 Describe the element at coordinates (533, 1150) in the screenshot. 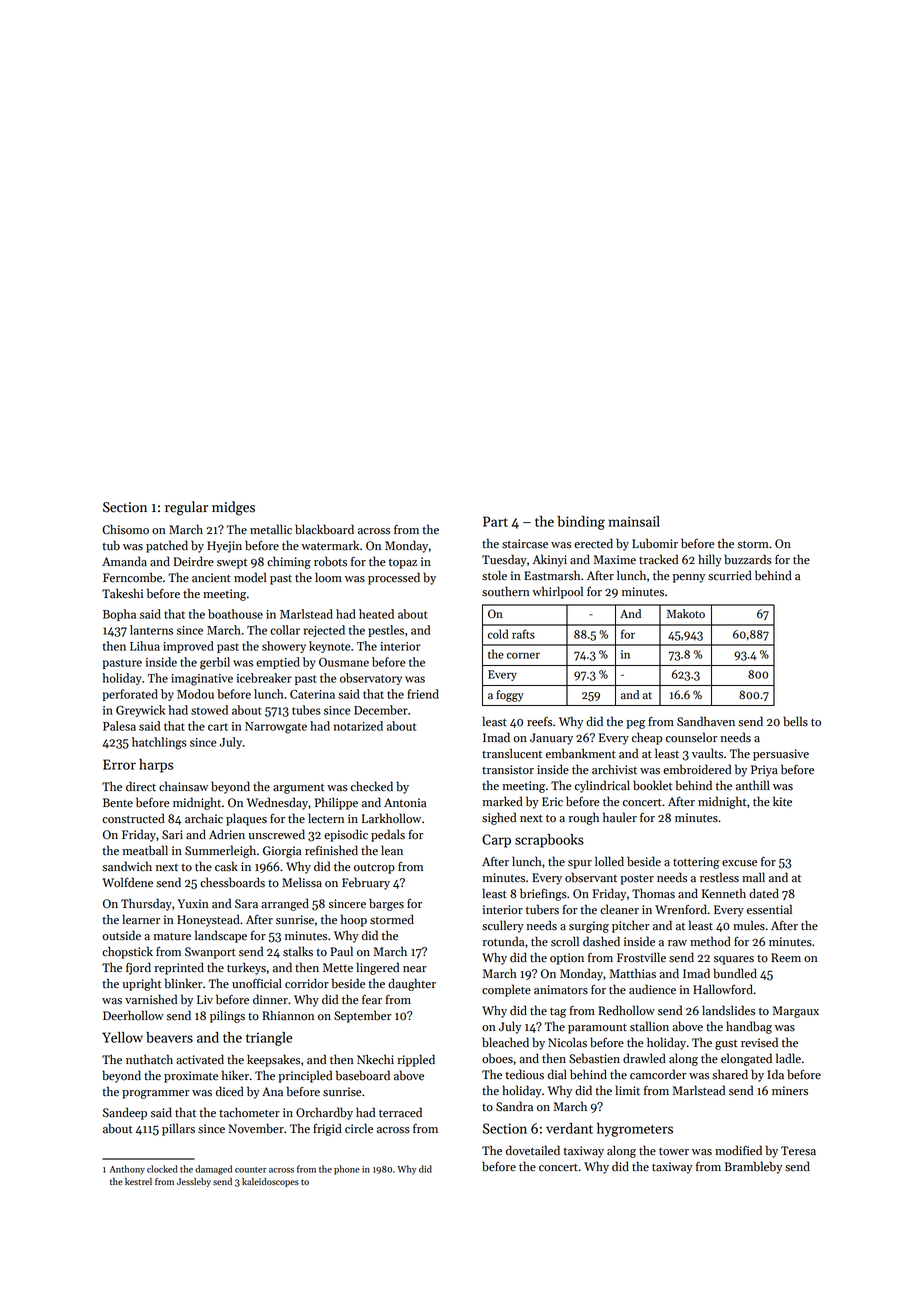

I see `dovetailed` at that location.
